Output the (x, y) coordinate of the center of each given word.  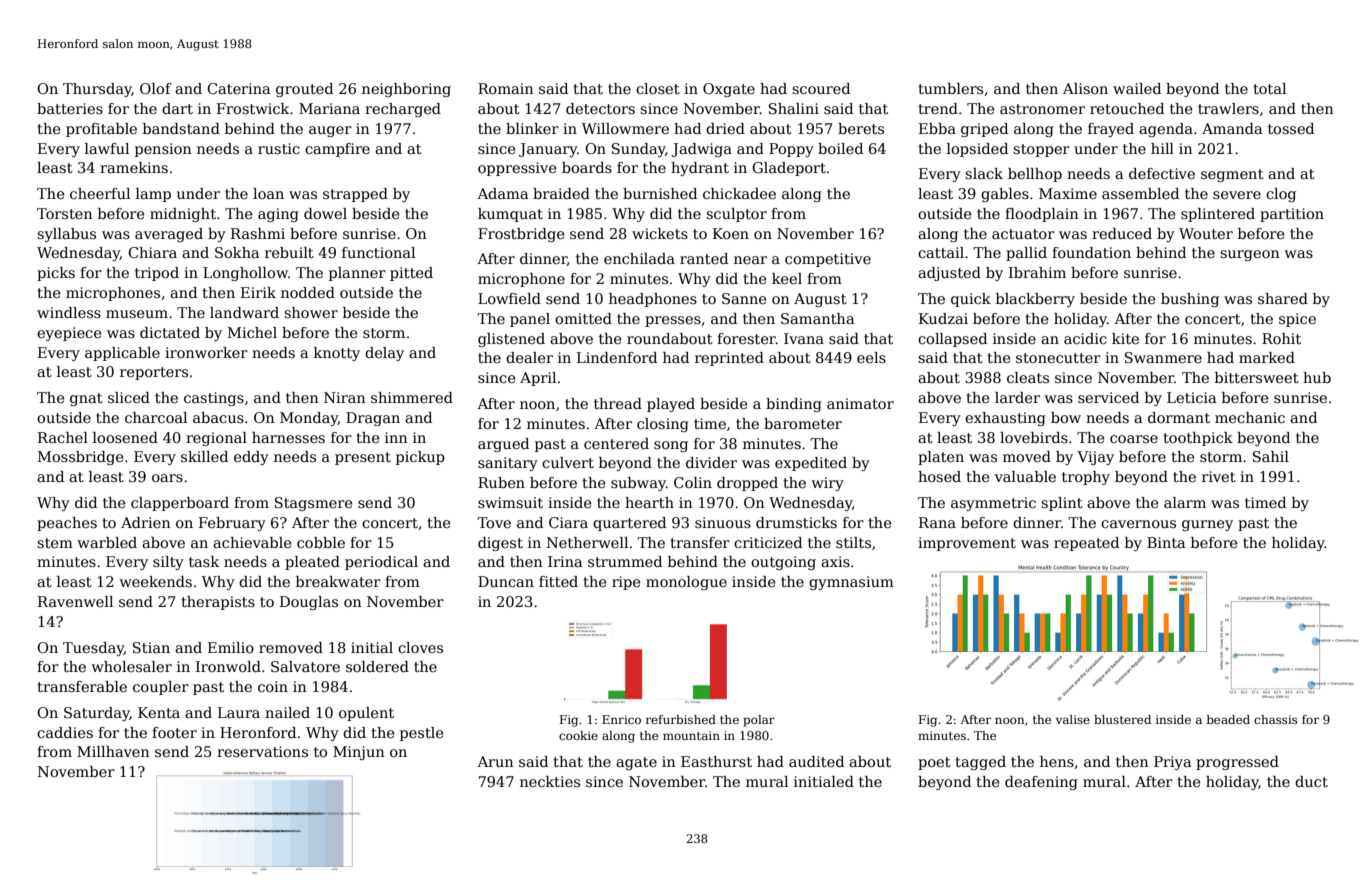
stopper (1041, 150)
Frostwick (253, 108)
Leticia (1191, 397)
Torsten (65, 213)
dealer (529, 357)
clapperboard (180, 504)
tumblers (950, 88)
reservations (262, 751)
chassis (1275, 719)
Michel (252, 332)
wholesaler (132, 666)
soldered (377, 666)
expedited (811, 464)
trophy (1086, 478)
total (1269, 88)
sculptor (736, 215)
